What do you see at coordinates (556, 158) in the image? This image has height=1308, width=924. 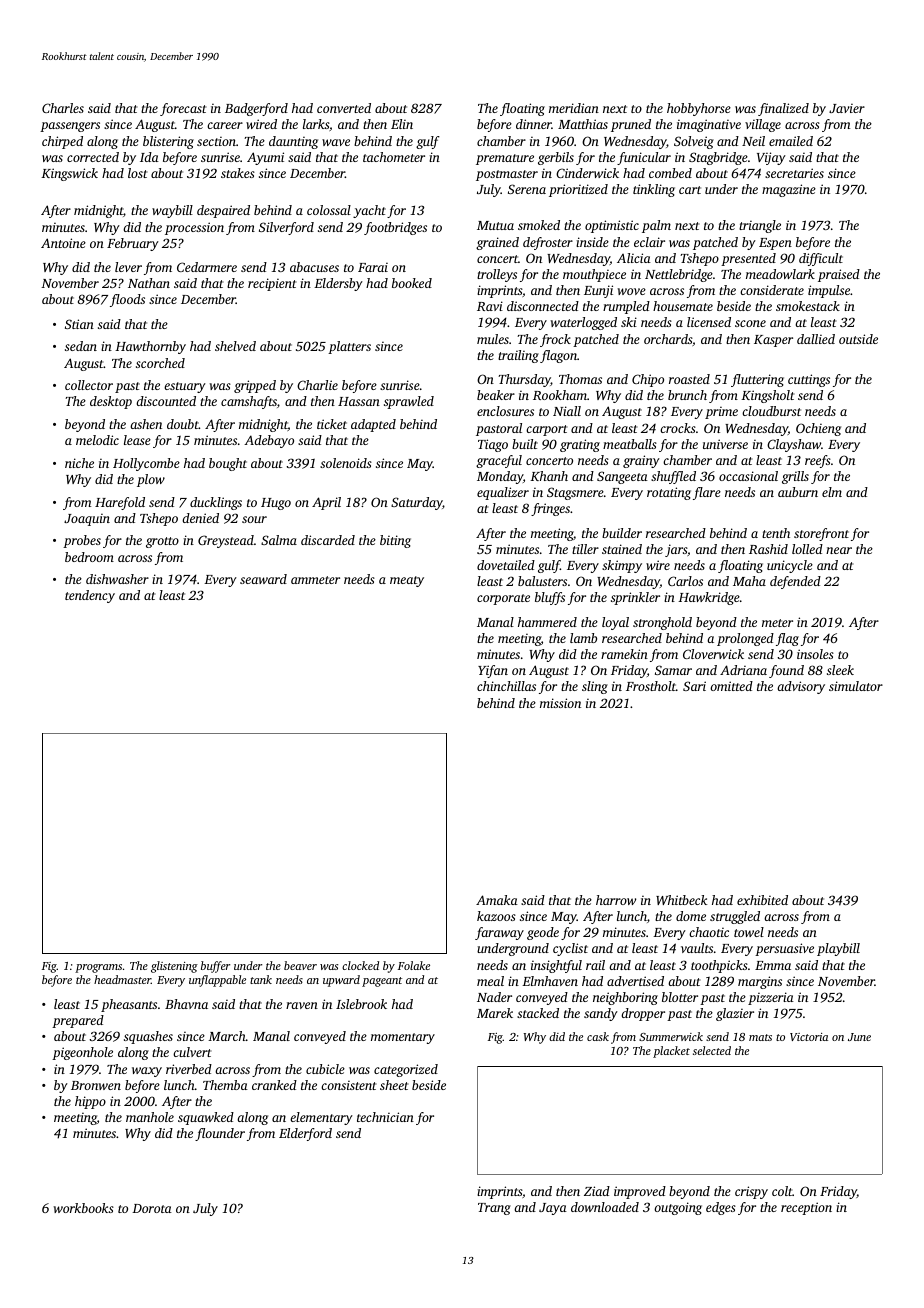 I see `gerbils` at bounding box center [556, 158].
